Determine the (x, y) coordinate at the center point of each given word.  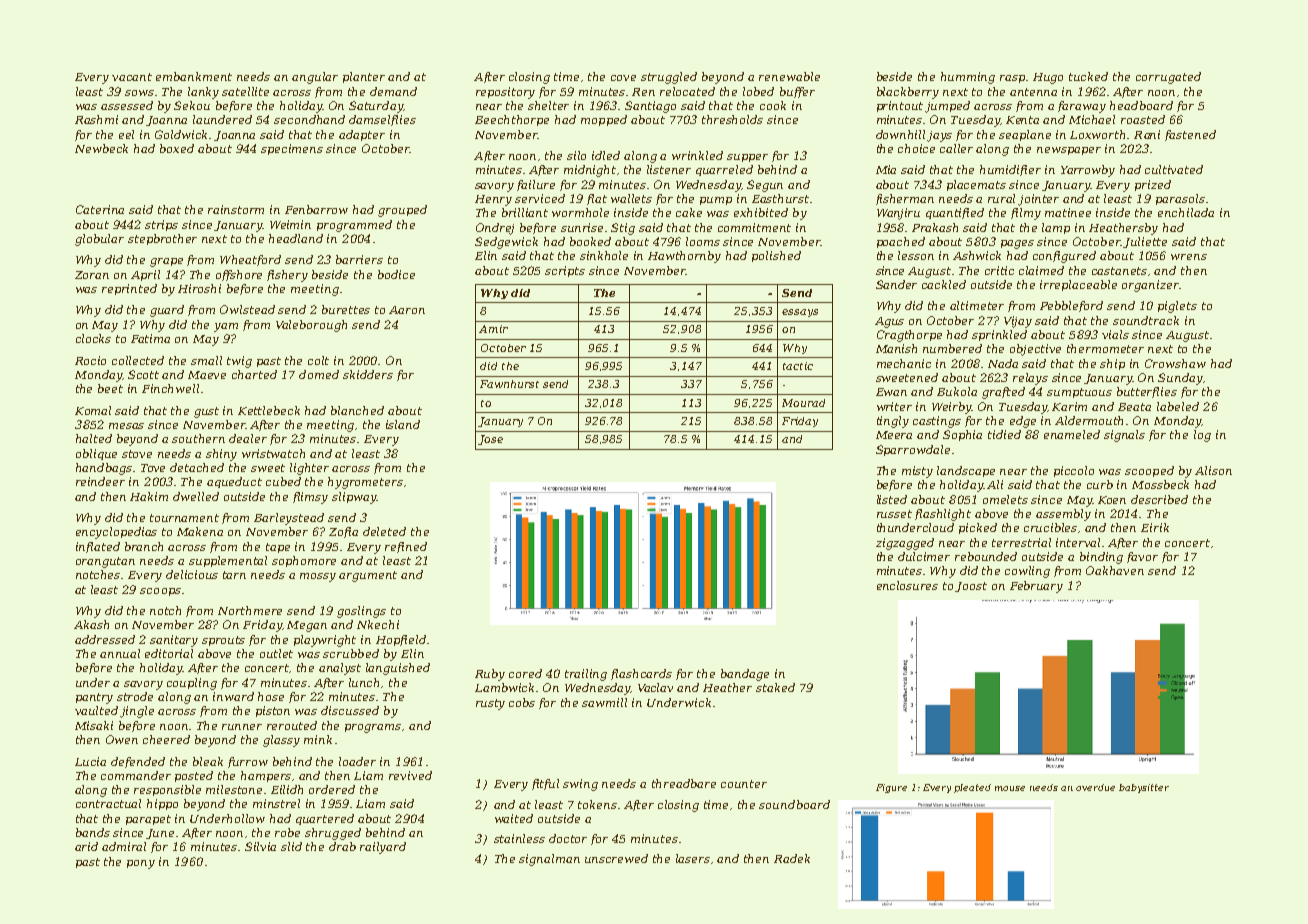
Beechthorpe (512, 120)
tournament (184, 518)
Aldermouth (1089, 420)
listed (892, 499)
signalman (549, 860)
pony (141, 864)
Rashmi (96, 119)
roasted (1143, 119)
